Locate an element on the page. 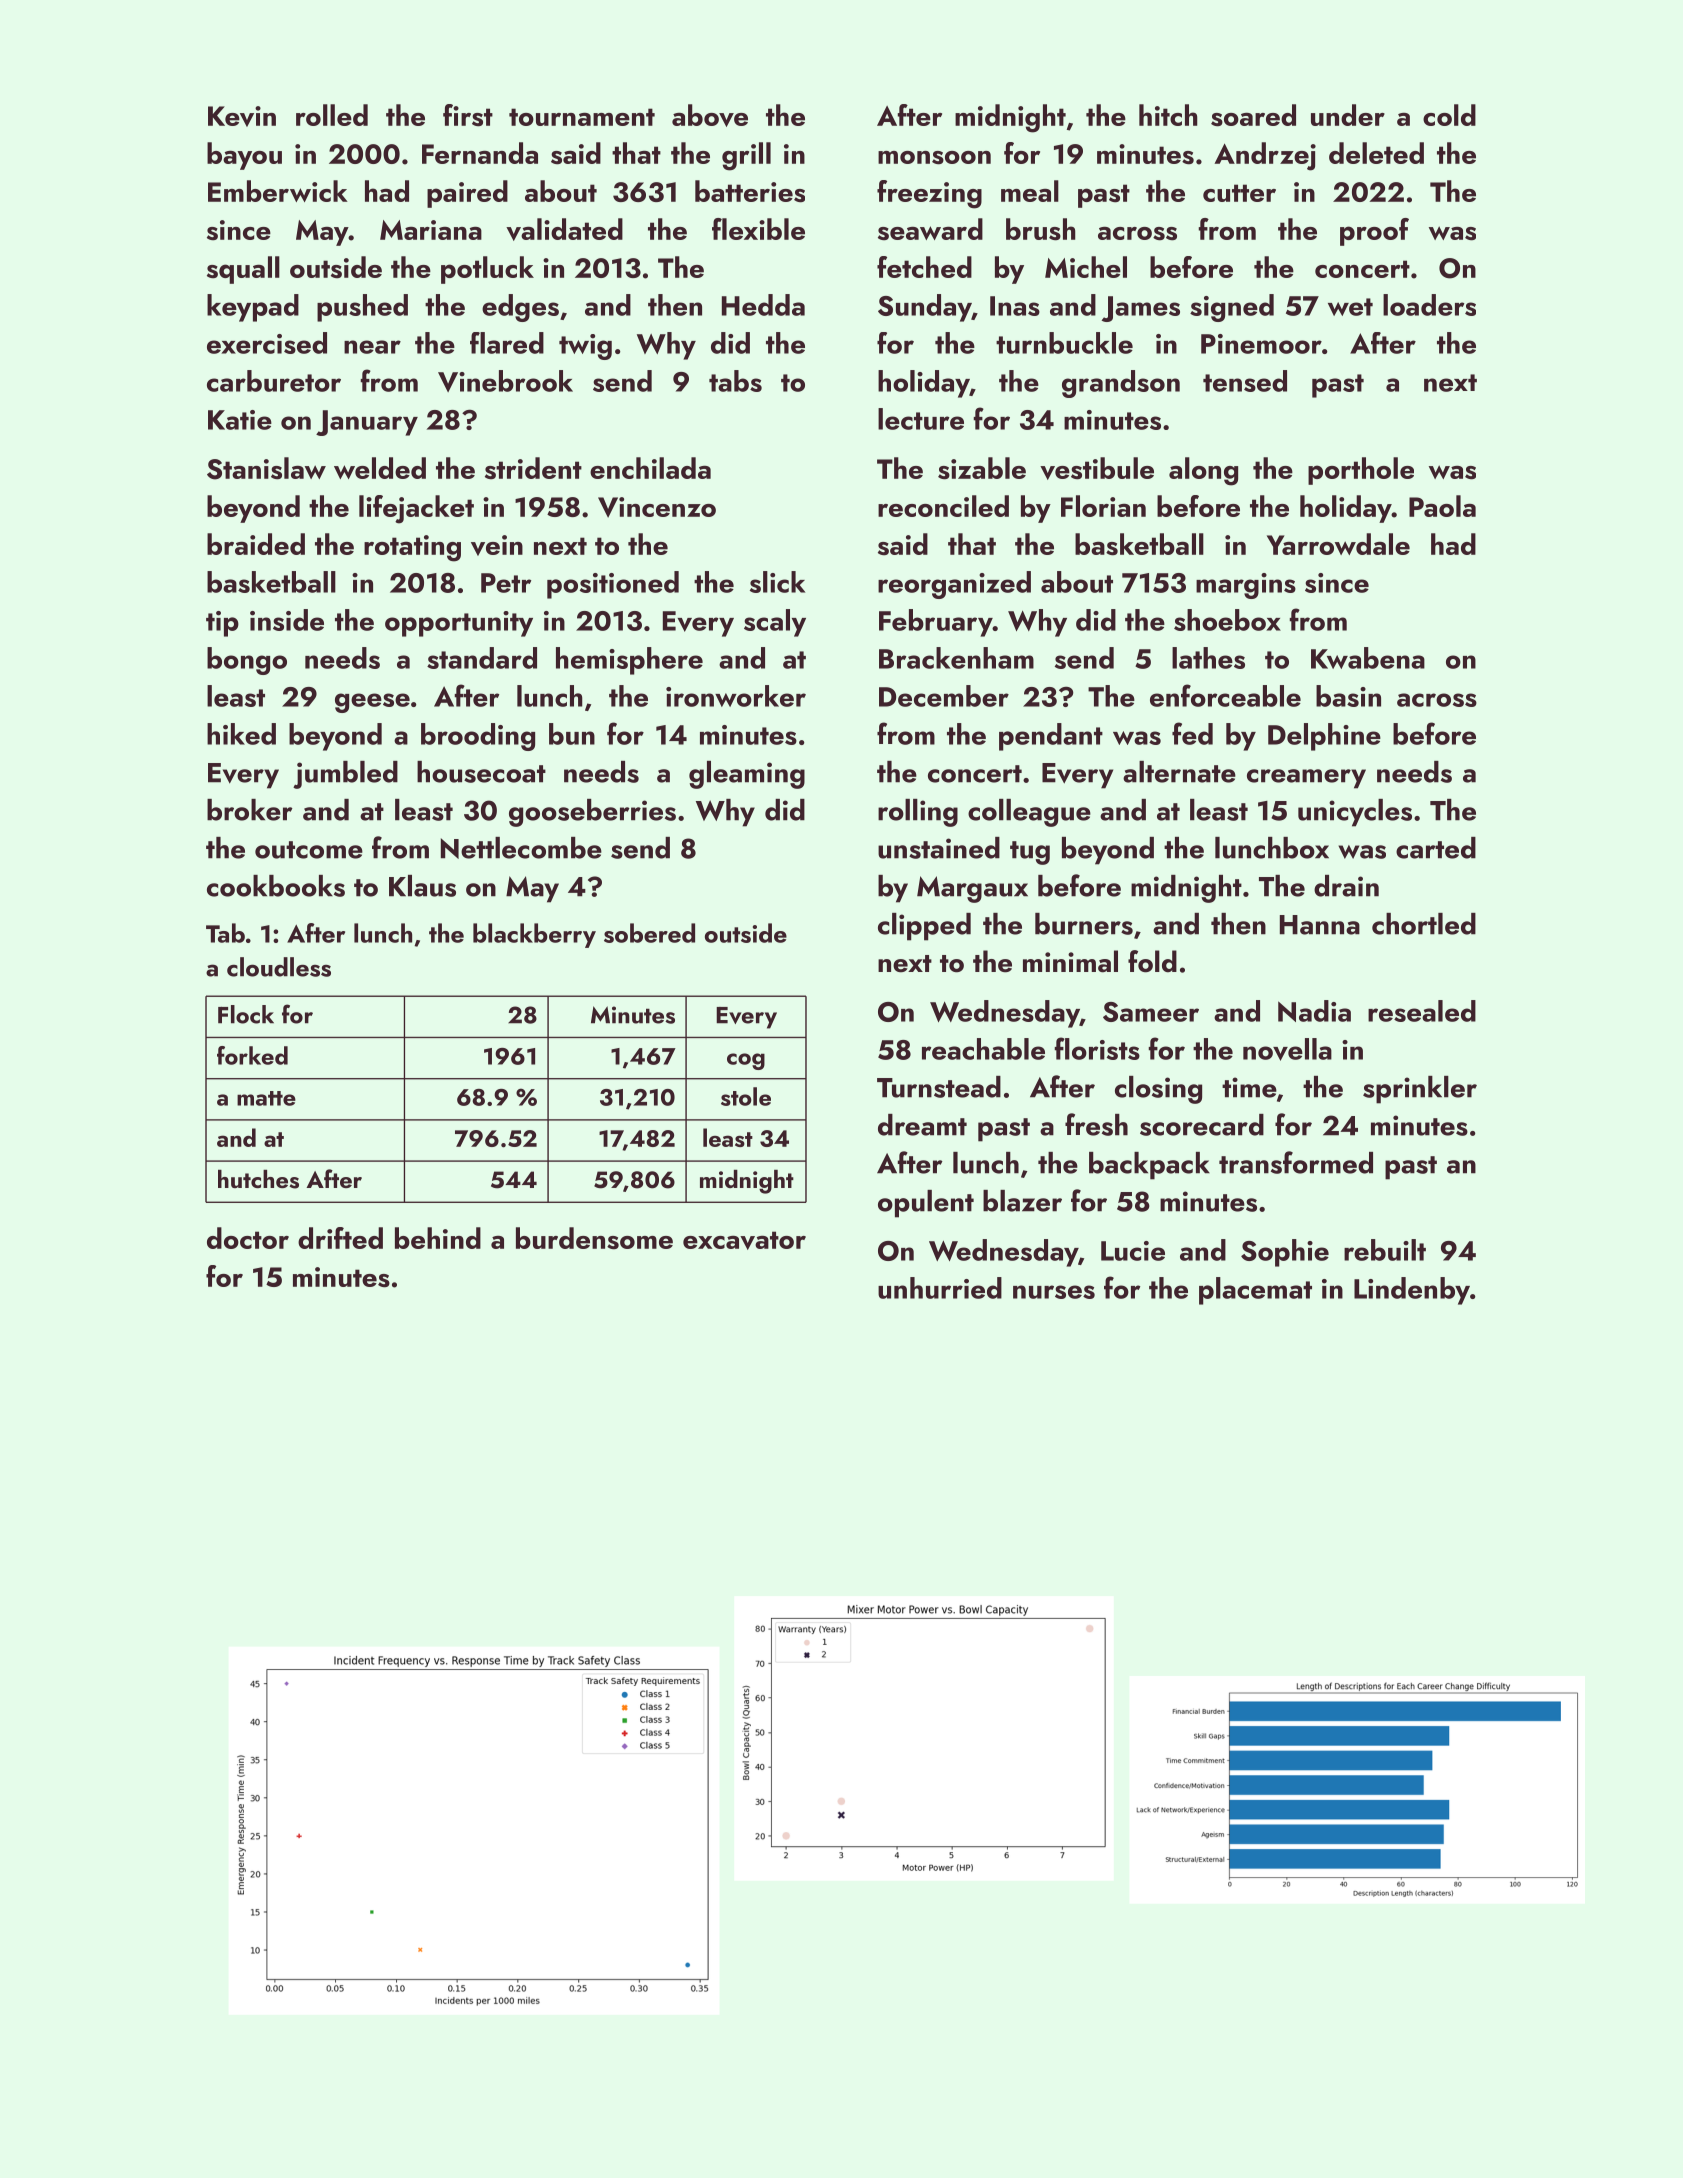 The image size is (1683, 2178). Nadia is located at coordinates (1314, 1011).
